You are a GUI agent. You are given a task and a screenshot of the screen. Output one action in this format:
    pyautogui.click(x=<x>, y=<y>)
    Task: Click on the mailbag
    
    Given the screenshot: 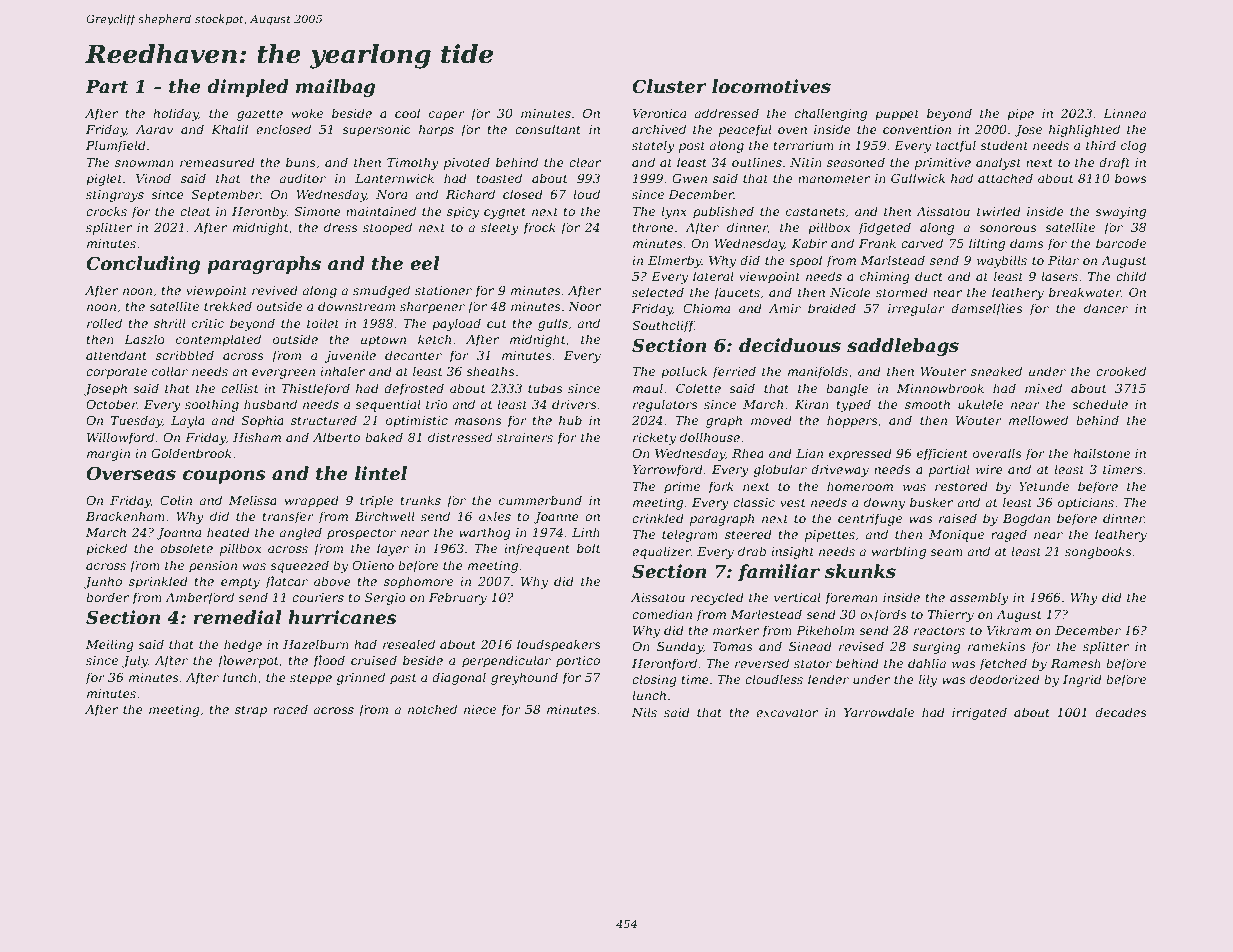 What is the action you would take?
    pyautogui.click(x=336, y=88)
